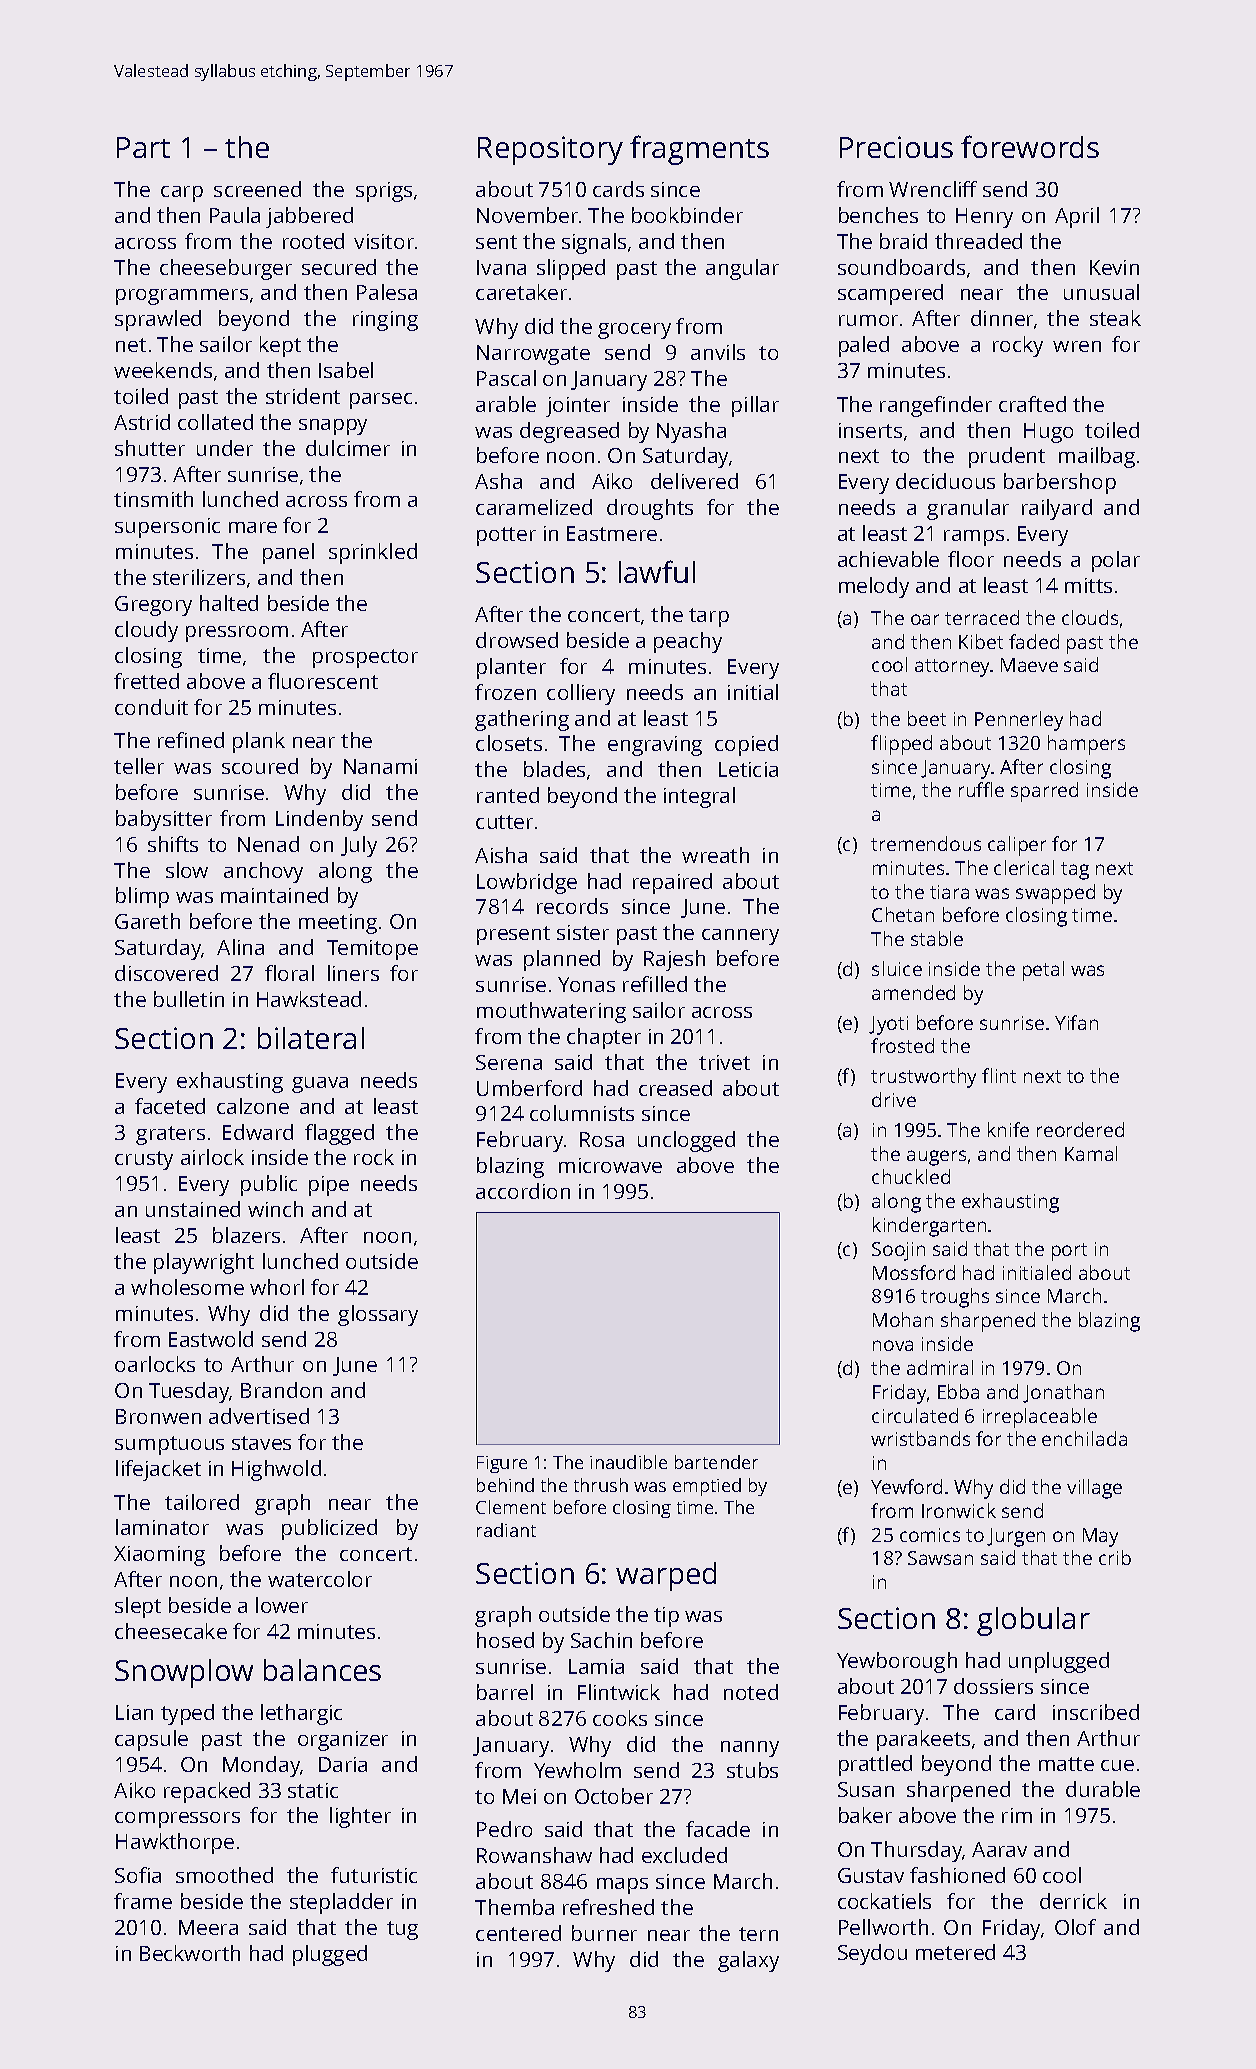 Image resolution: width=1256 pixels, height=2069 pixels. What do you see at coordinates (896, 147) in the screenshot?
I see `Precious` at bounding box center [896, 147].
